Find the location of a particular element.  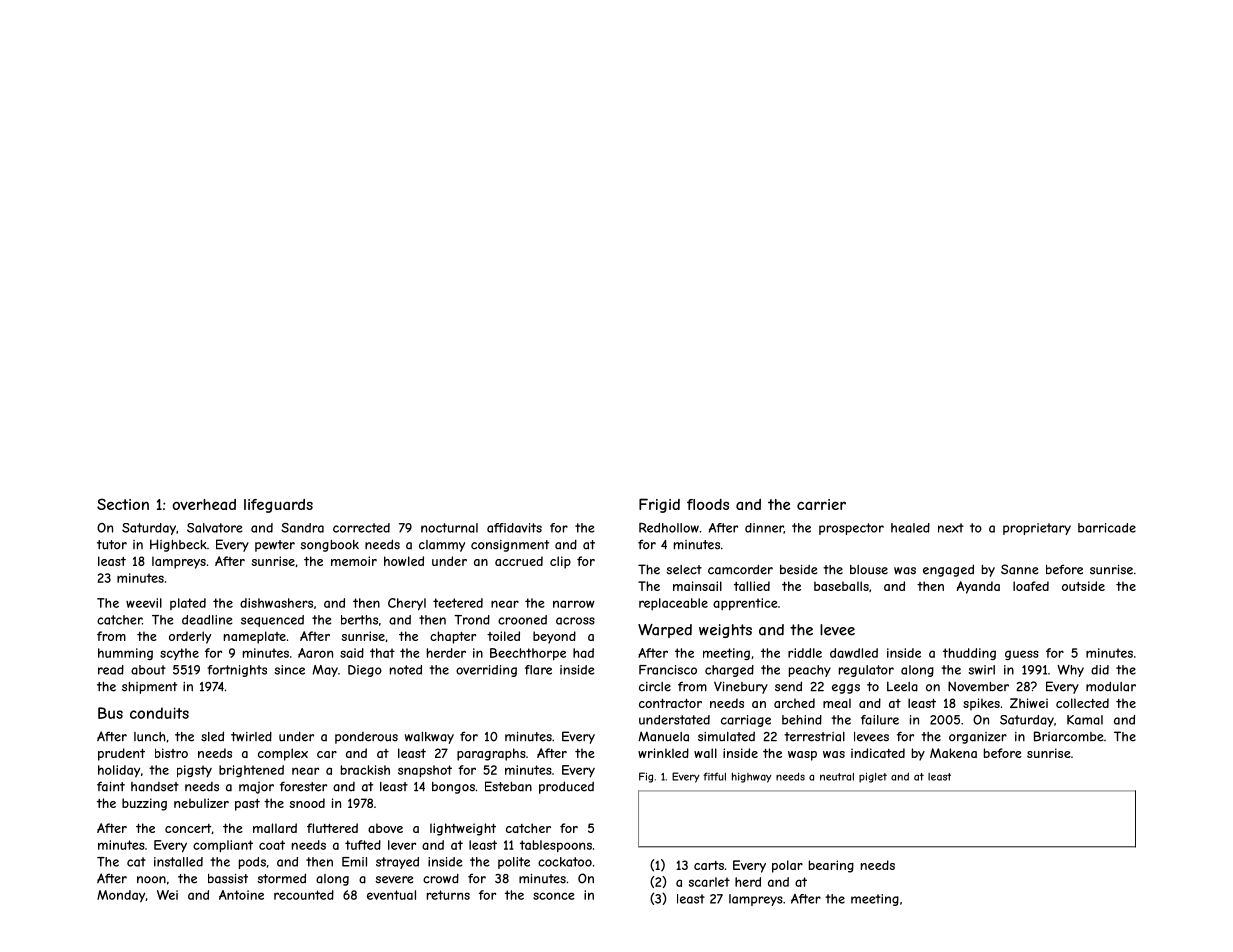

dinner is located at coordinates (764, 528).
